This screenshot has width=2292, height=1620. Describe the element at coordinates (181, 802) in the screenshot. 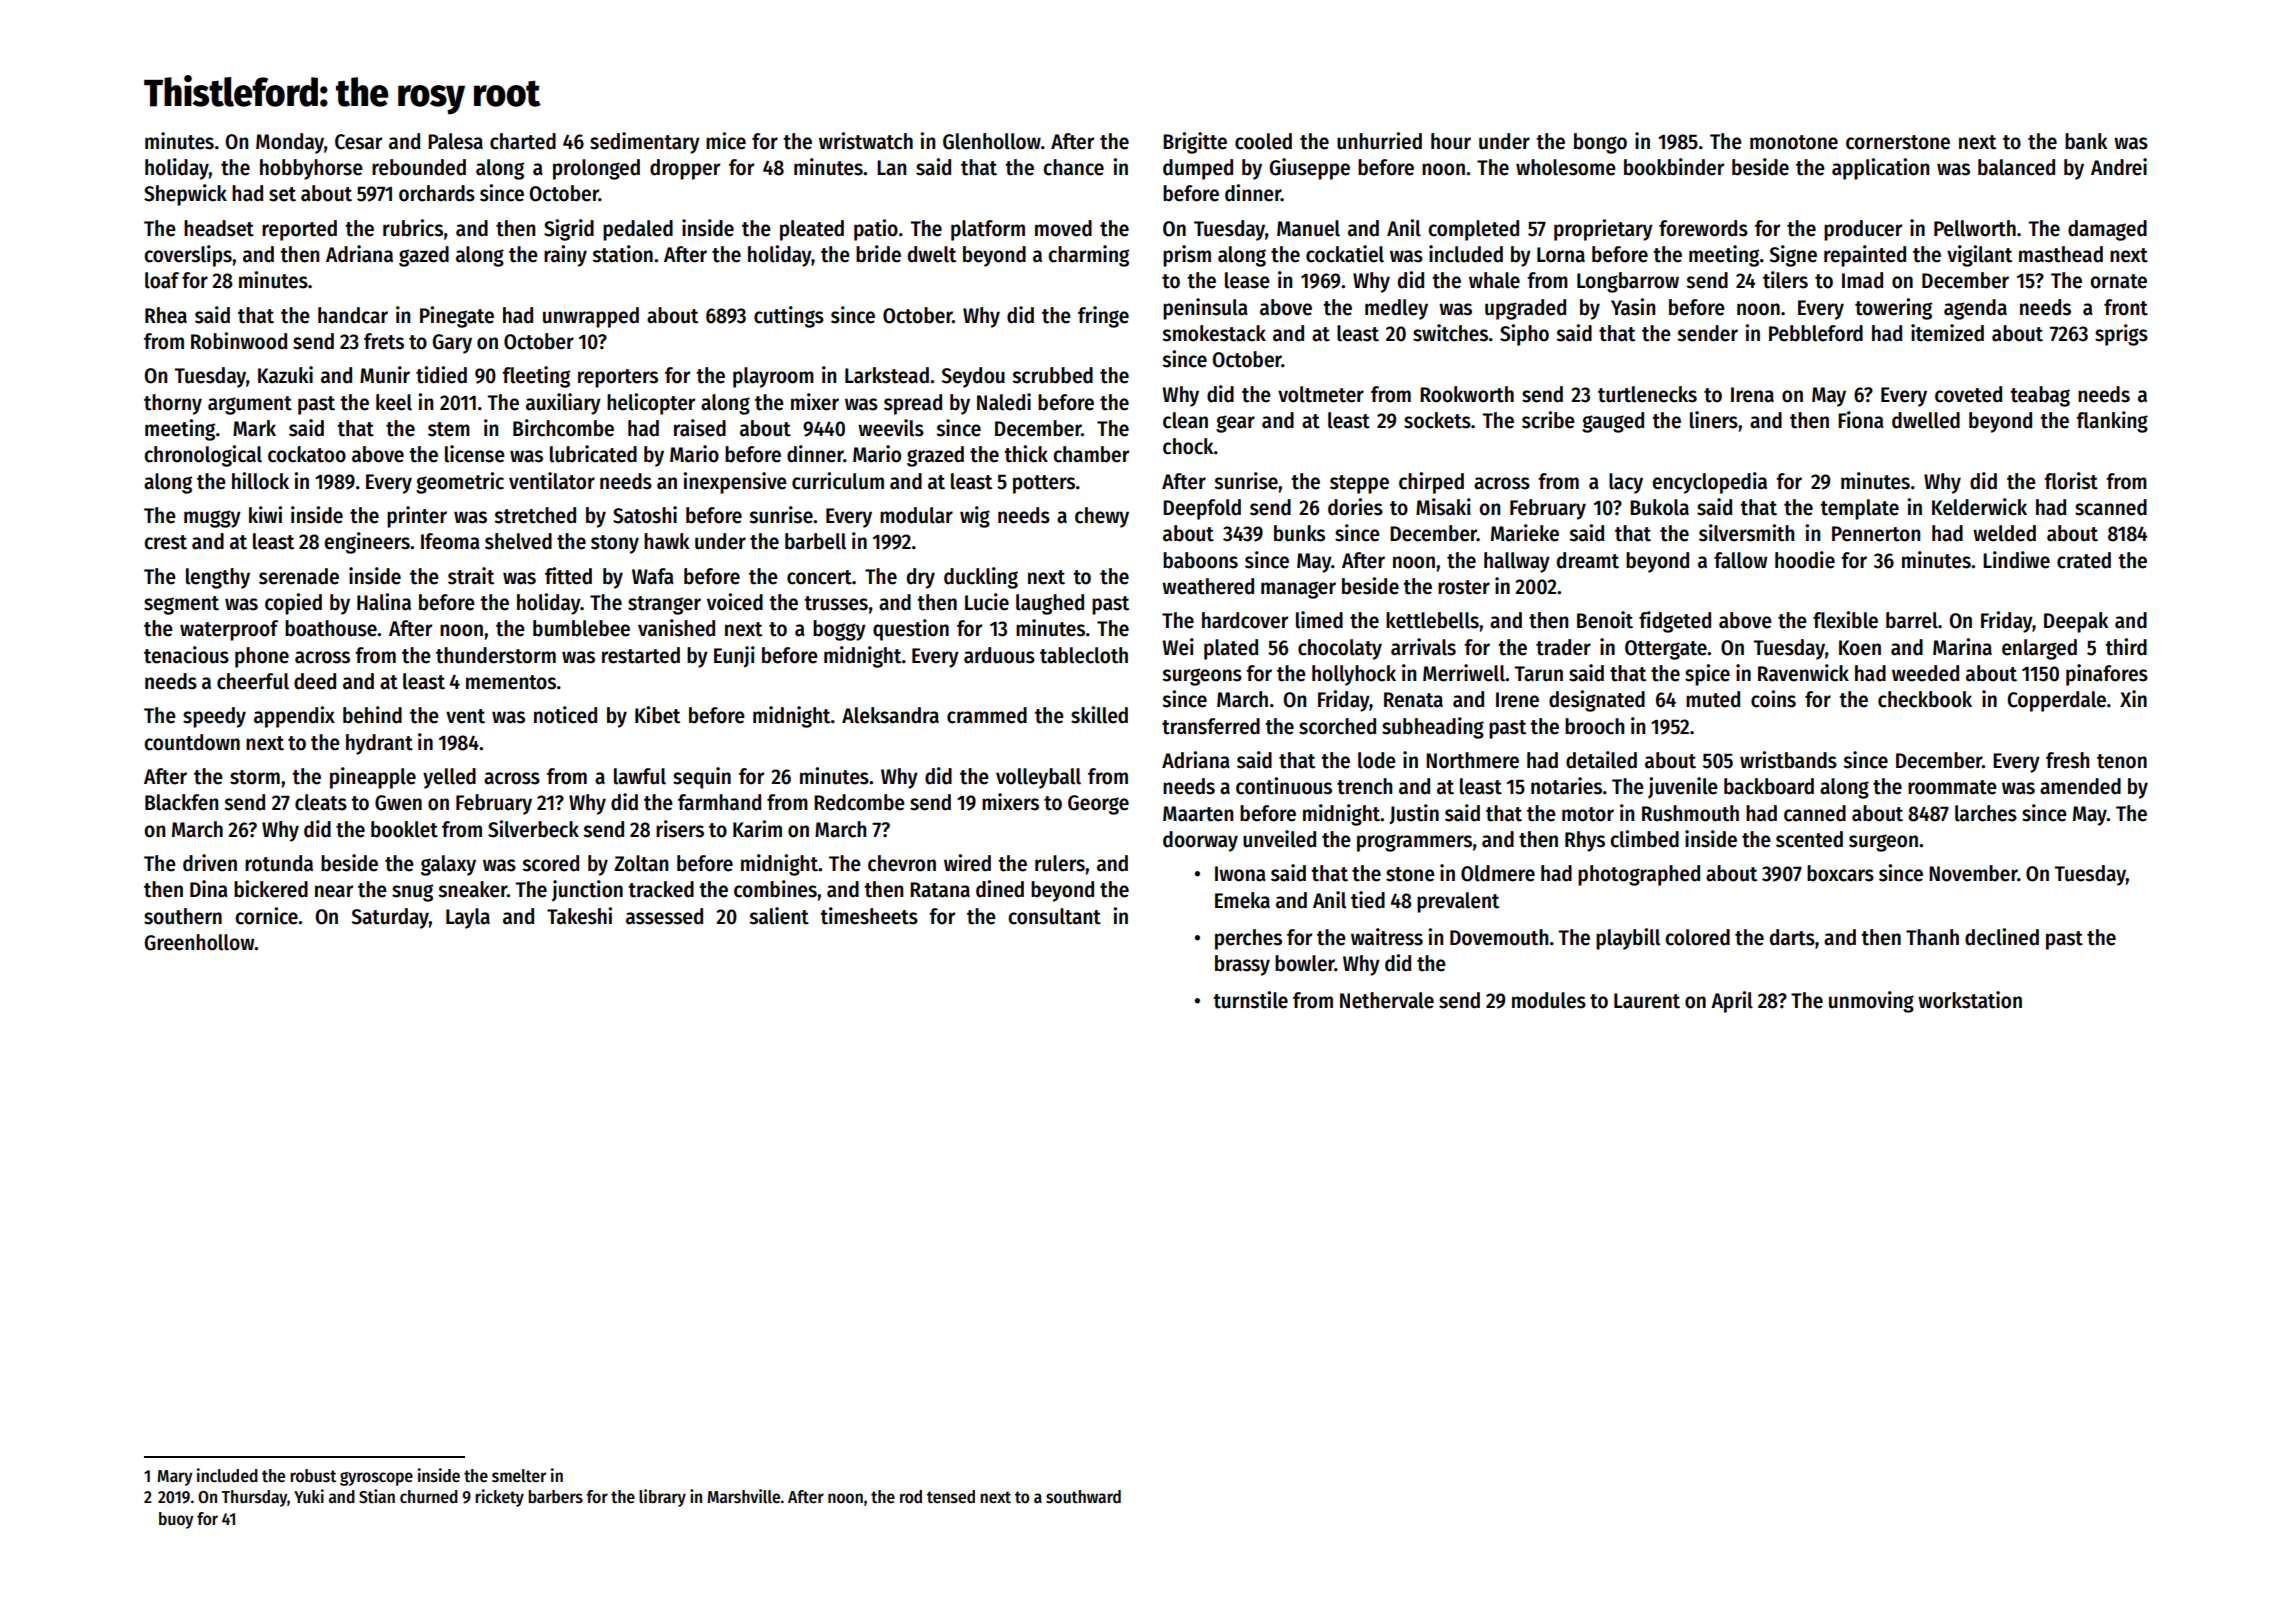

I see `Blackfen` at that location.
